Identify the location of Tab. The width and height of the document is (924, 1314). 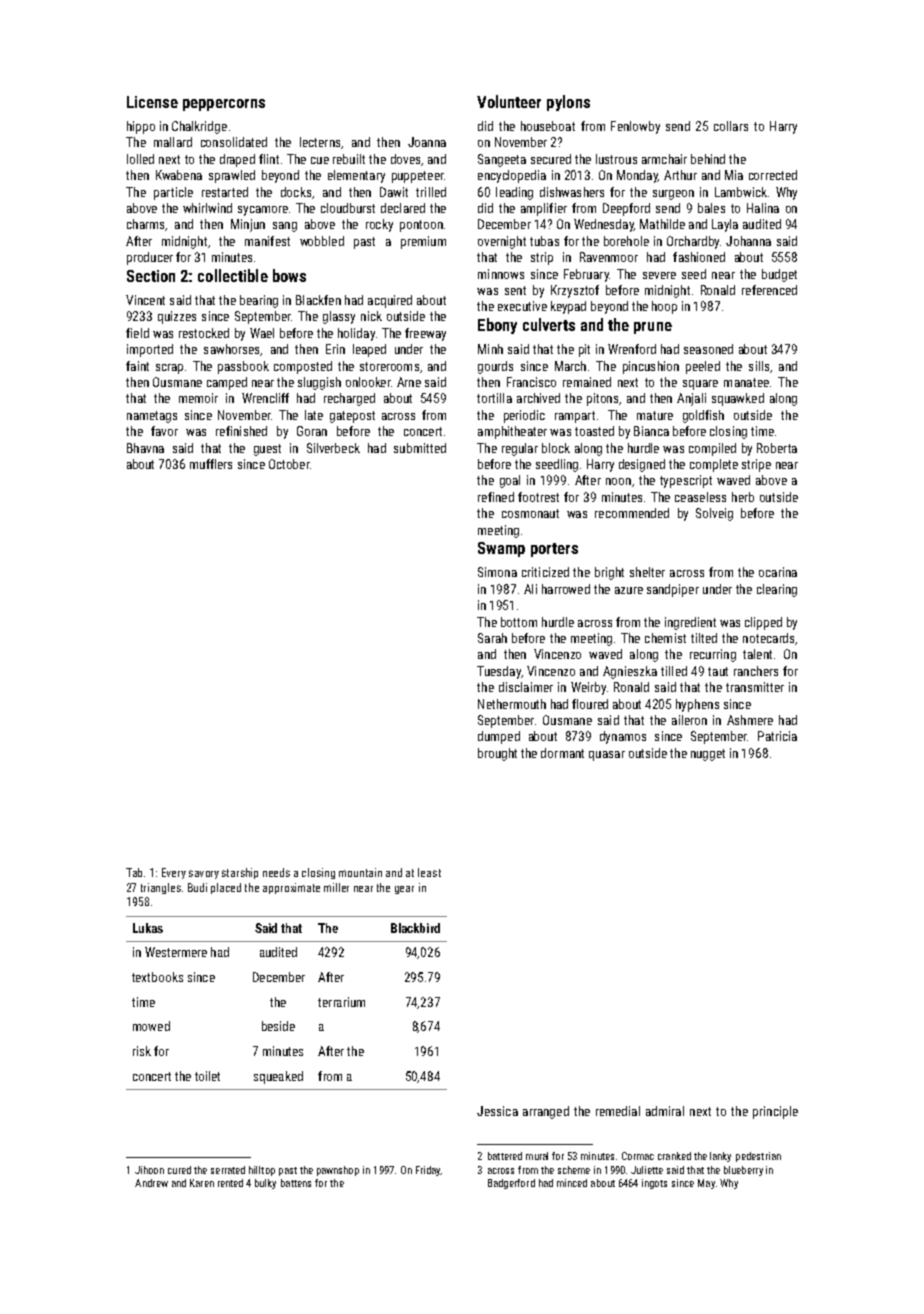
(134, 872).
